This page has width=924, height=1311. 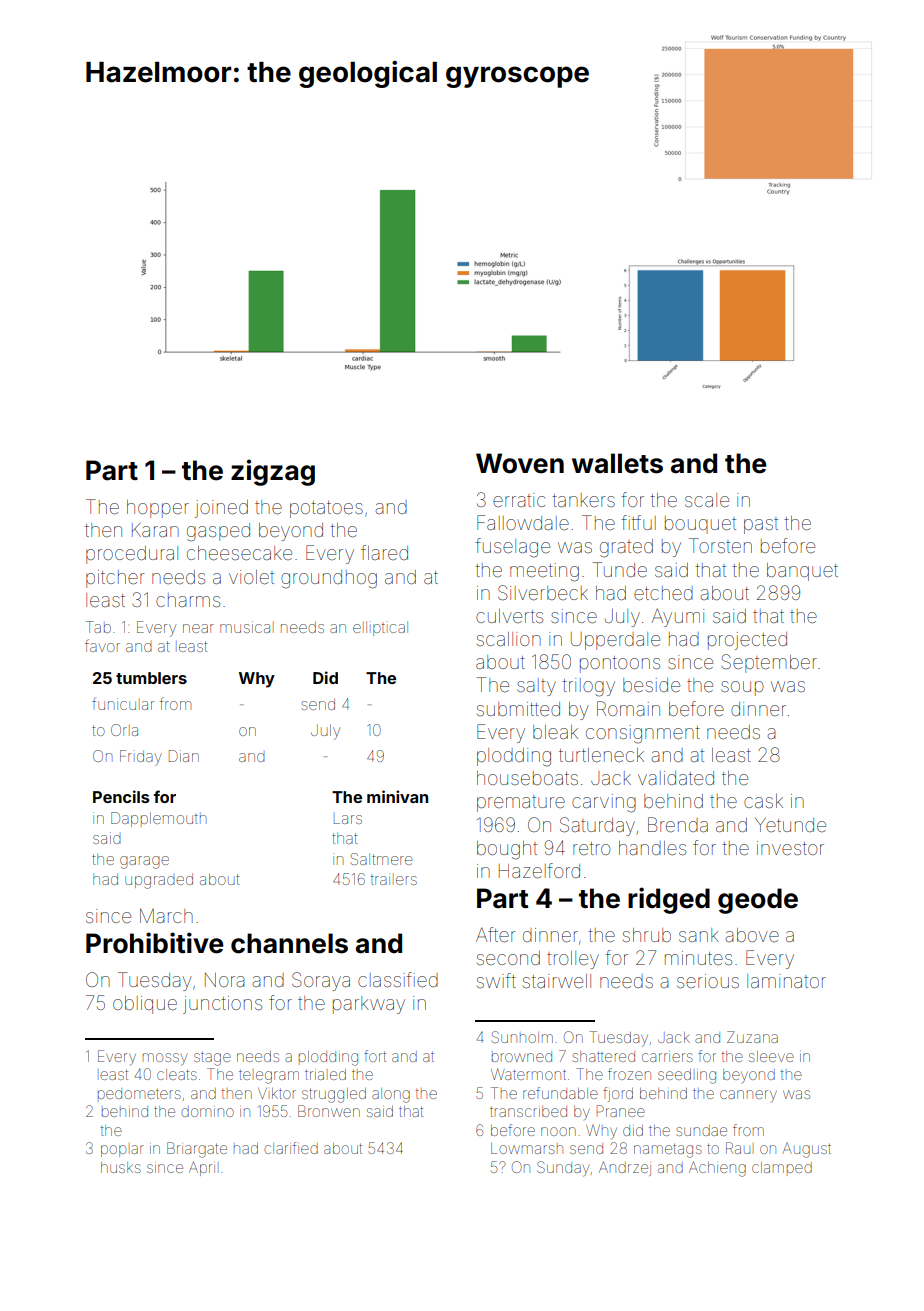 I want to click on minivan, so click(x=397, y=796).
